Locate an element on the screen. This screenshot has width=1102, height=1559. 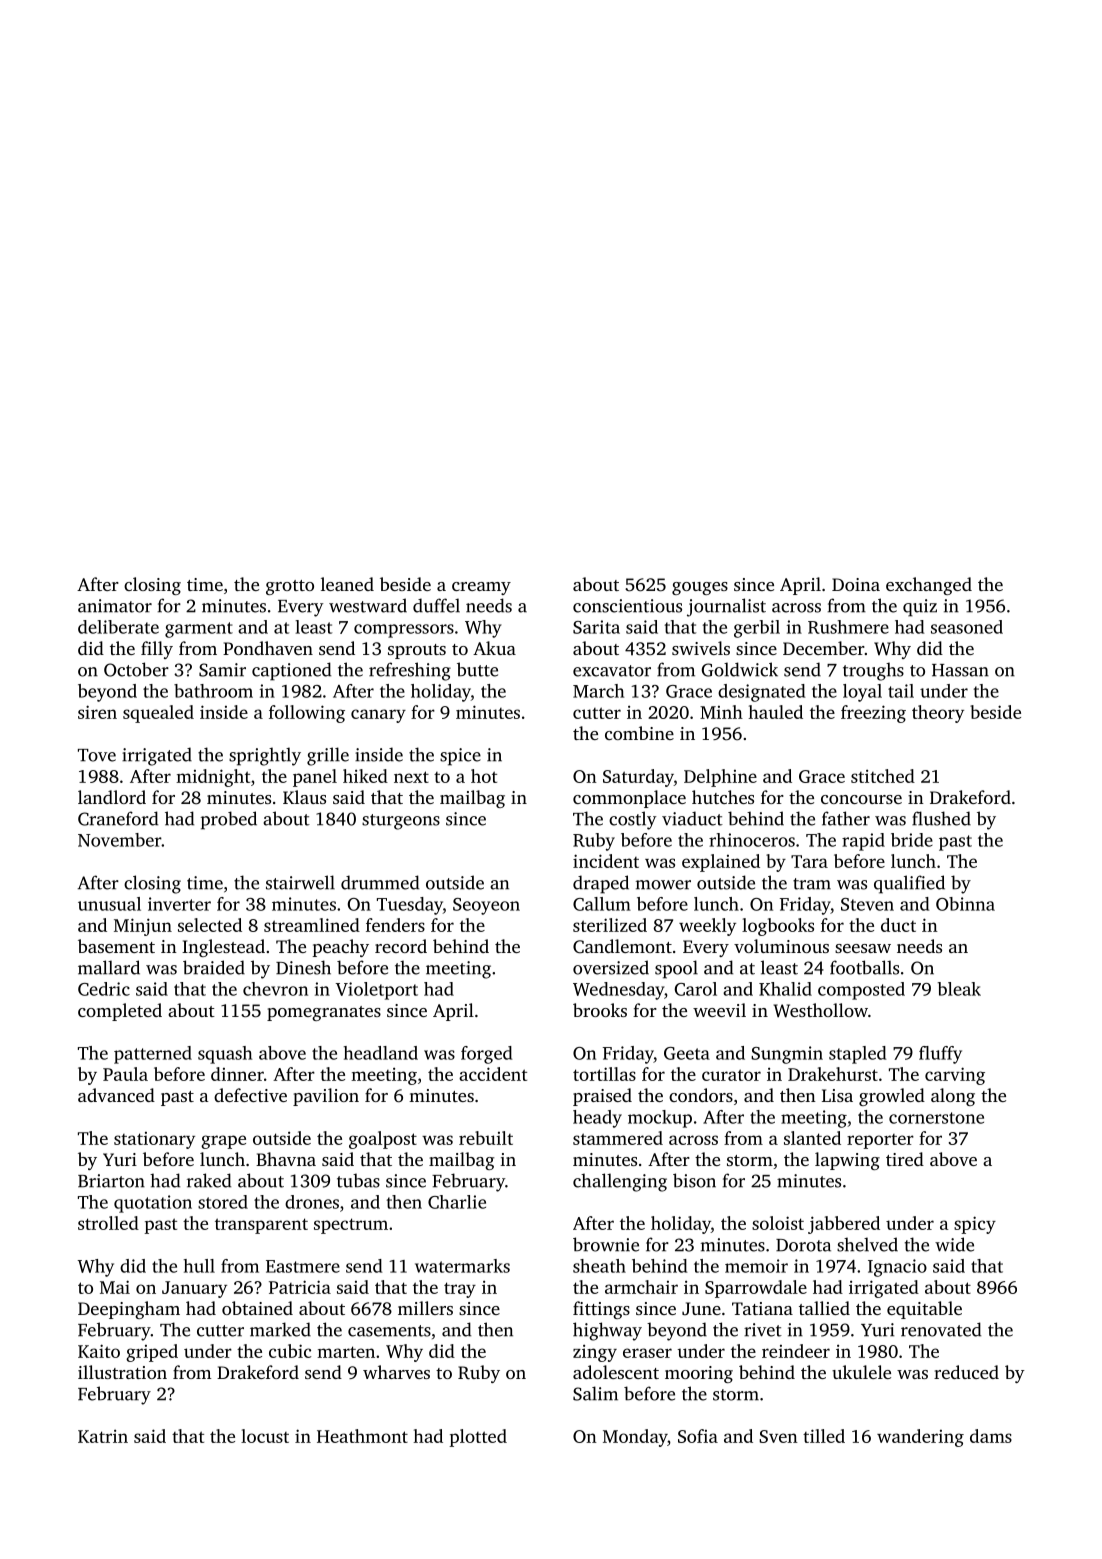
creamy is located at coordinates (481, 588).
